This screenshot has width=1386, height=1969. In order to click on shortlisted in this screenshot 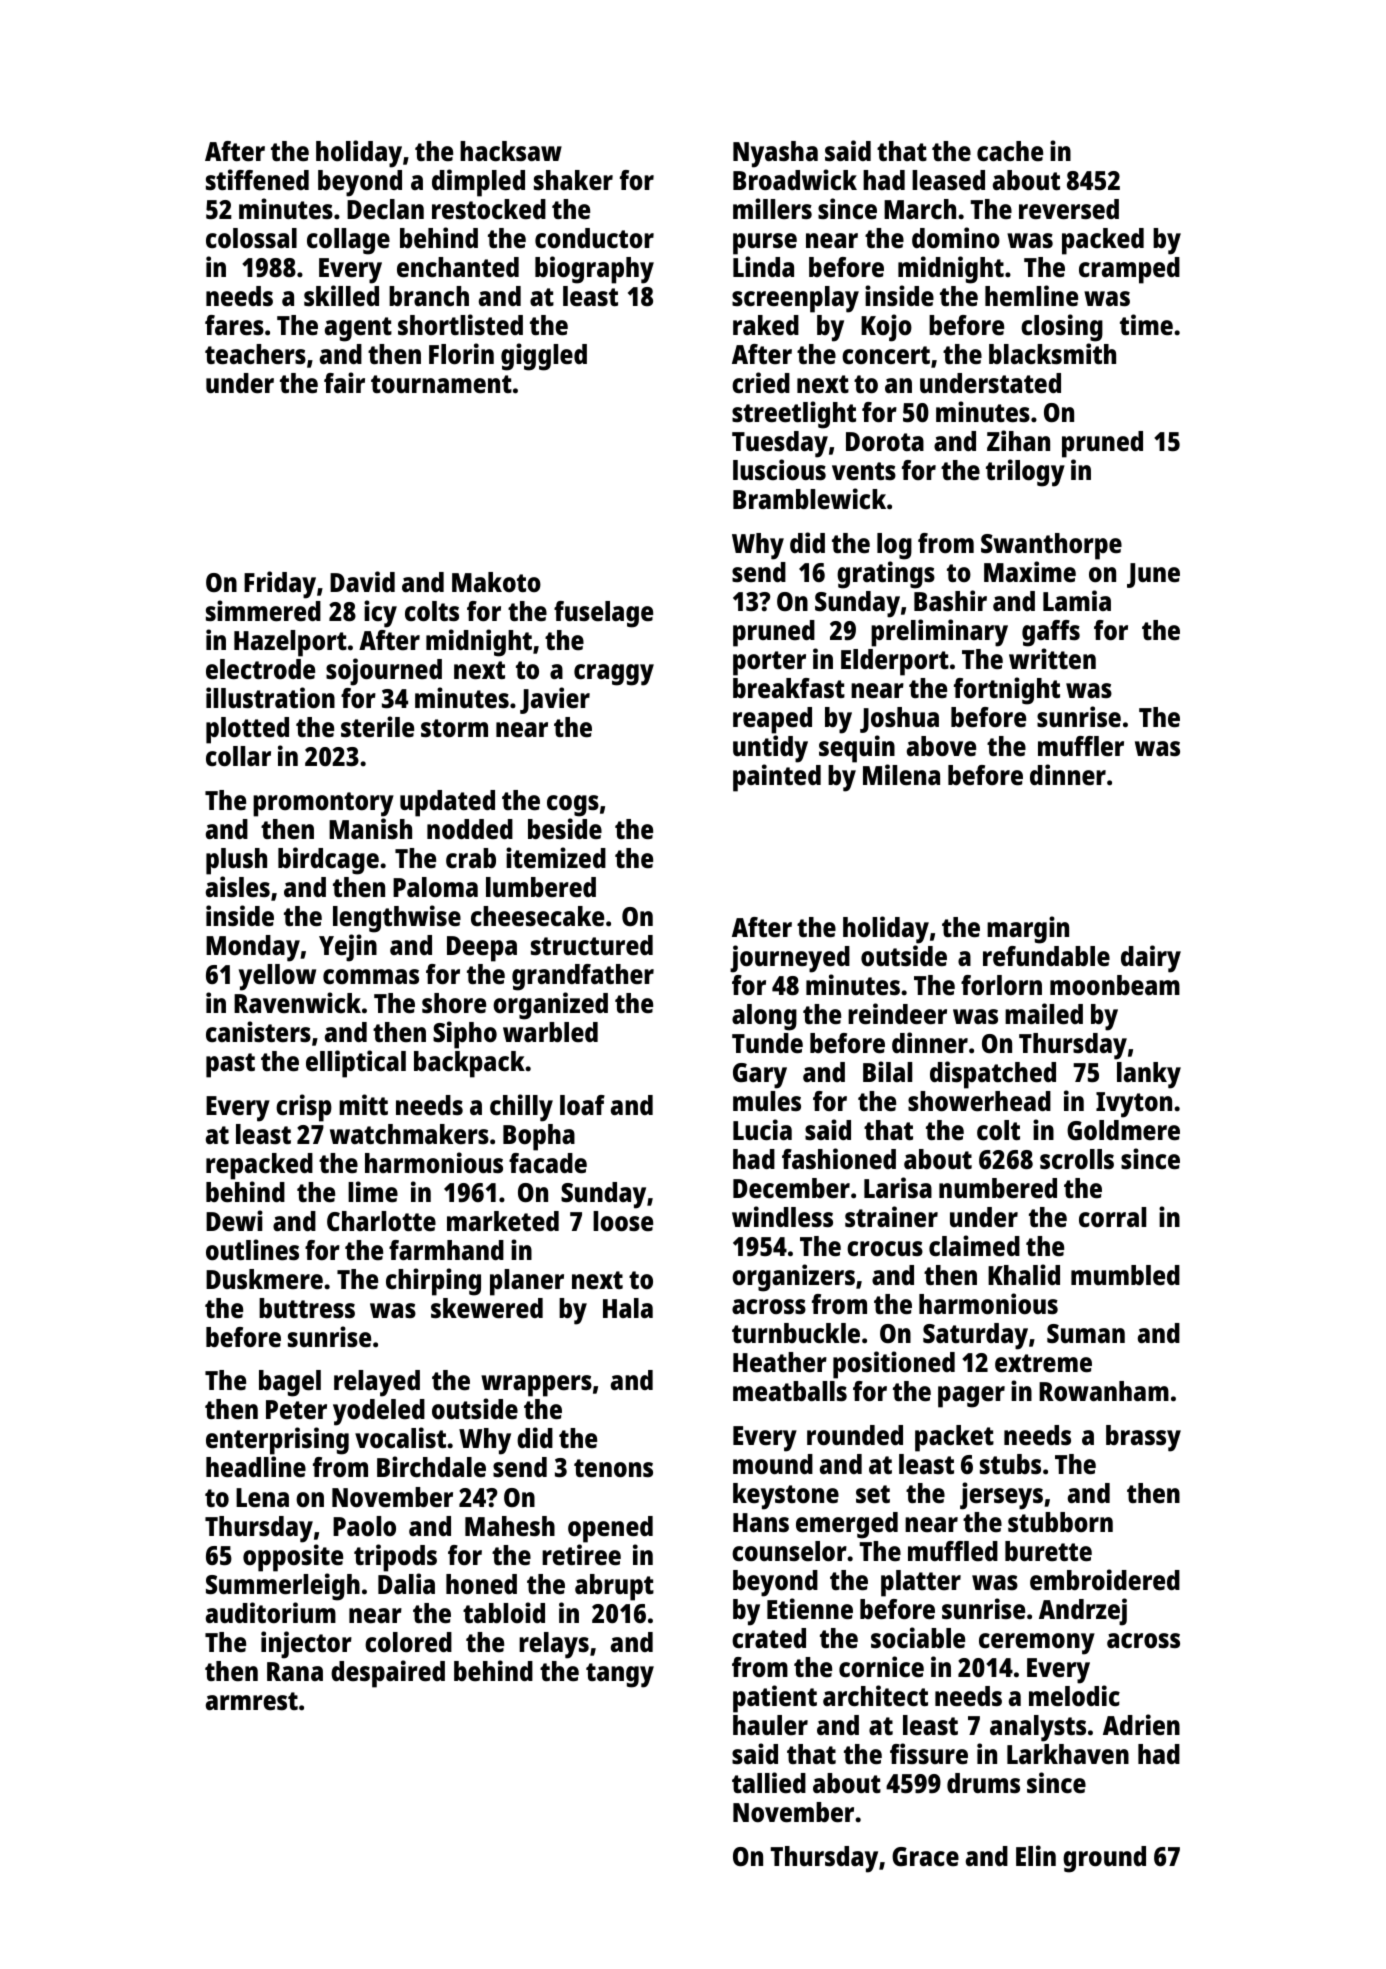, I will do `click(460, 325)`.
